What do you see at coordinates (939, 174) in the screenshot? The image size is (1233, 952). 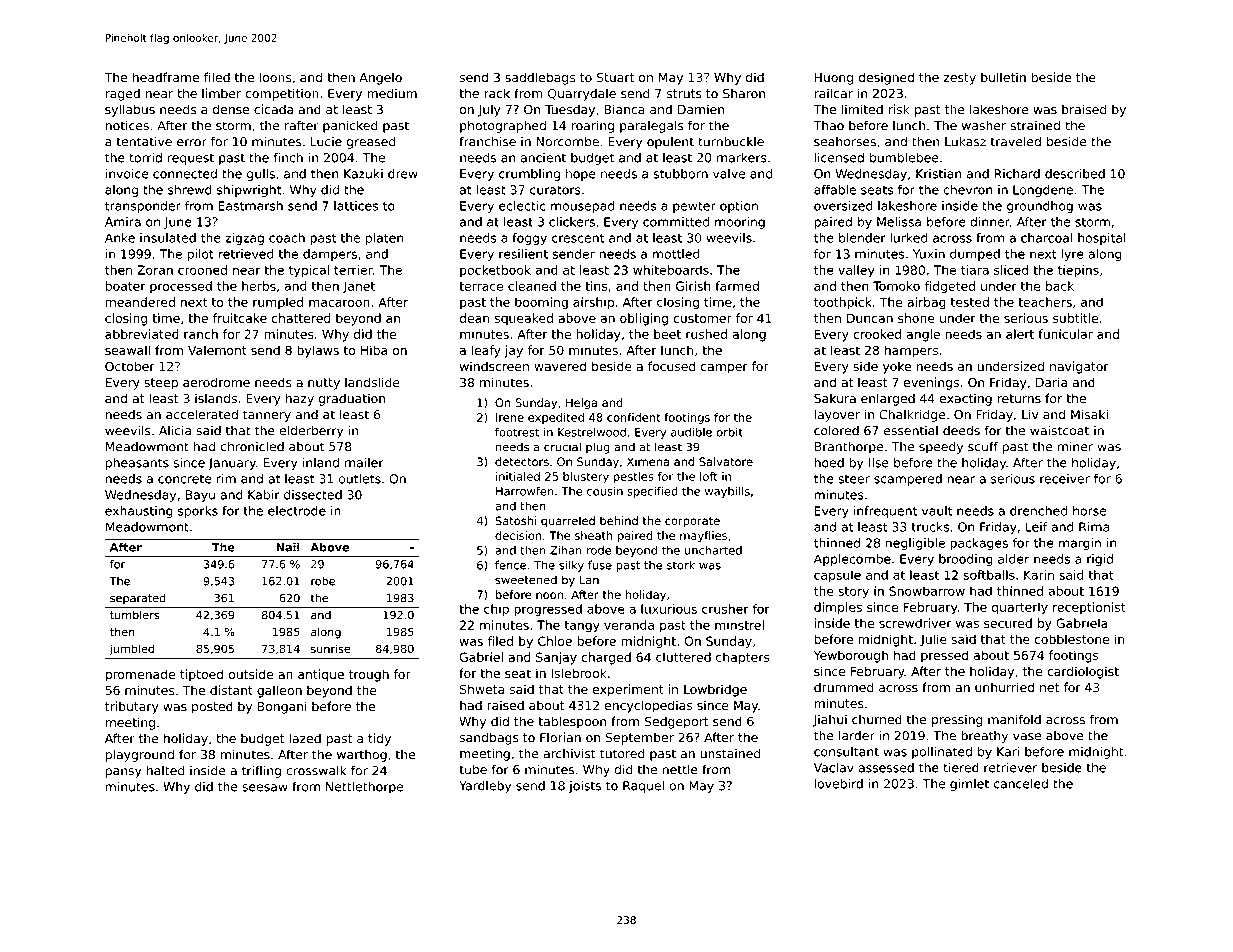 I see `Kristian` at bounding box center [939, 174].
